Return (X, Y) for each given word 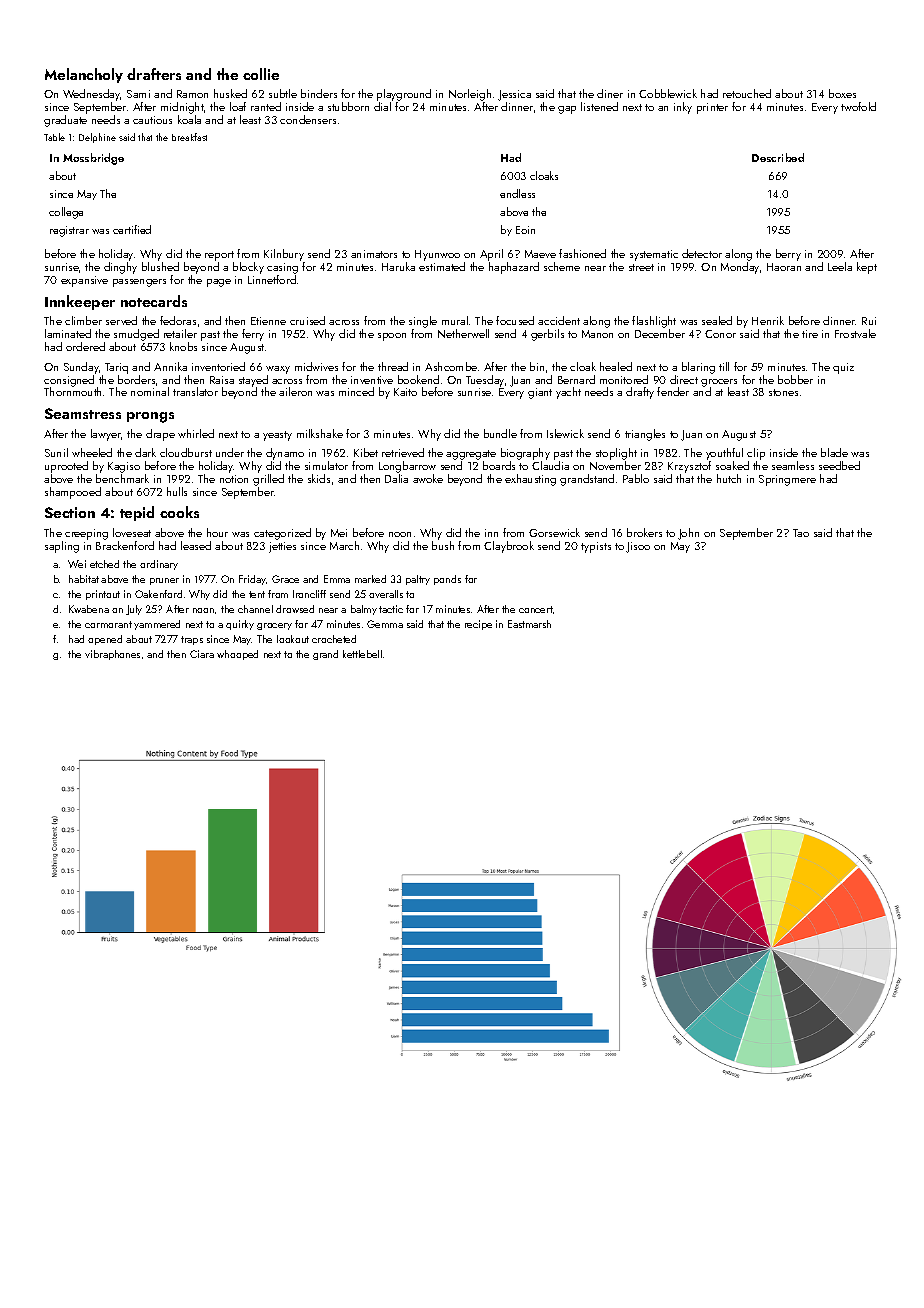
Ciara (202, 654)
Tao (801, 533)
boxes (842, 93)
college (66, 213)
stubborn (348, 106)
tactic (391, 609)
